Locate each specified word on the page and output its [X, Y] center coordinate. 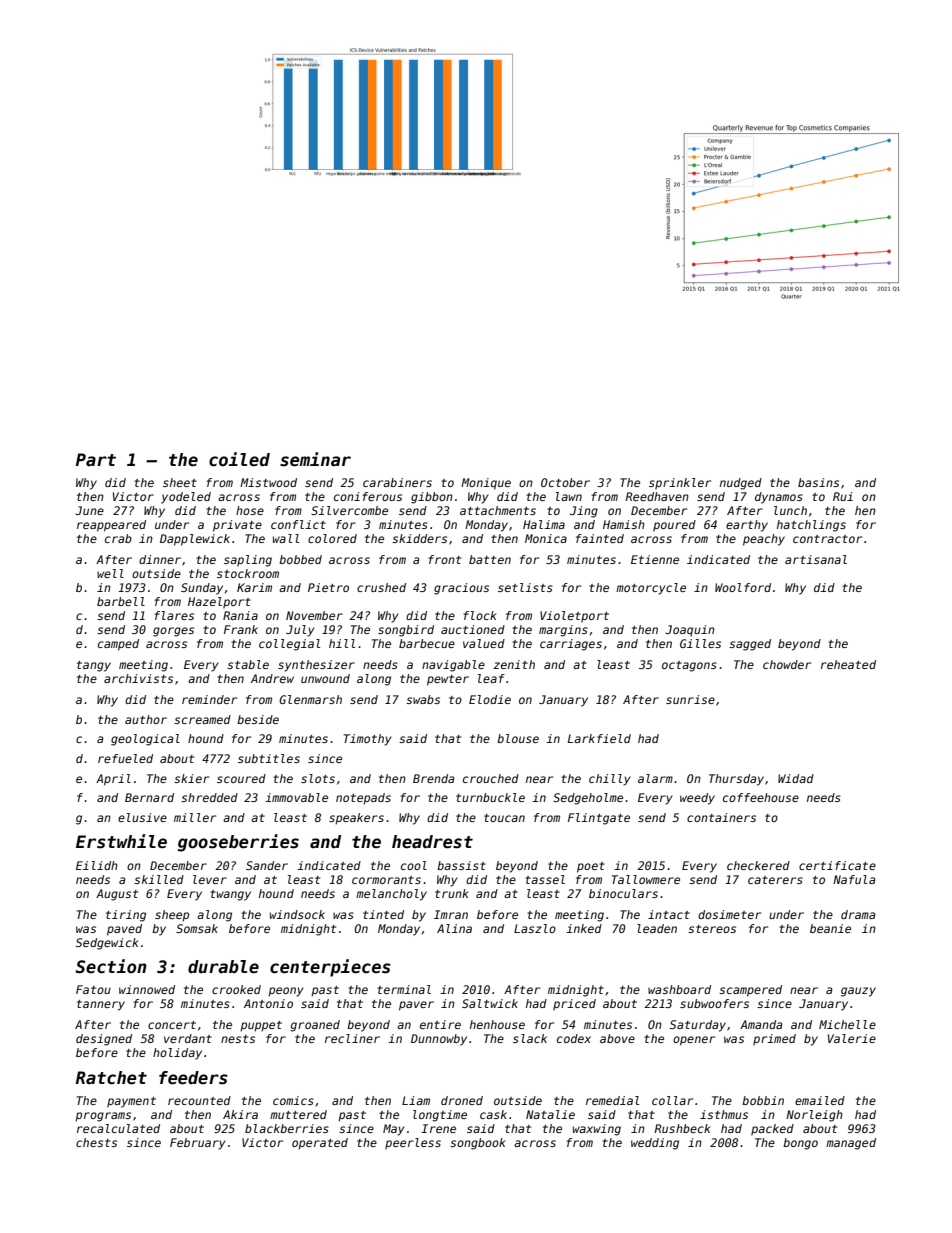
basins [818, 482]
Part [96, 459]
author [146, 719]
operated [320, 1144]
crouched [491, 778]
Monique [486, 484]
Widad [796, 778]
